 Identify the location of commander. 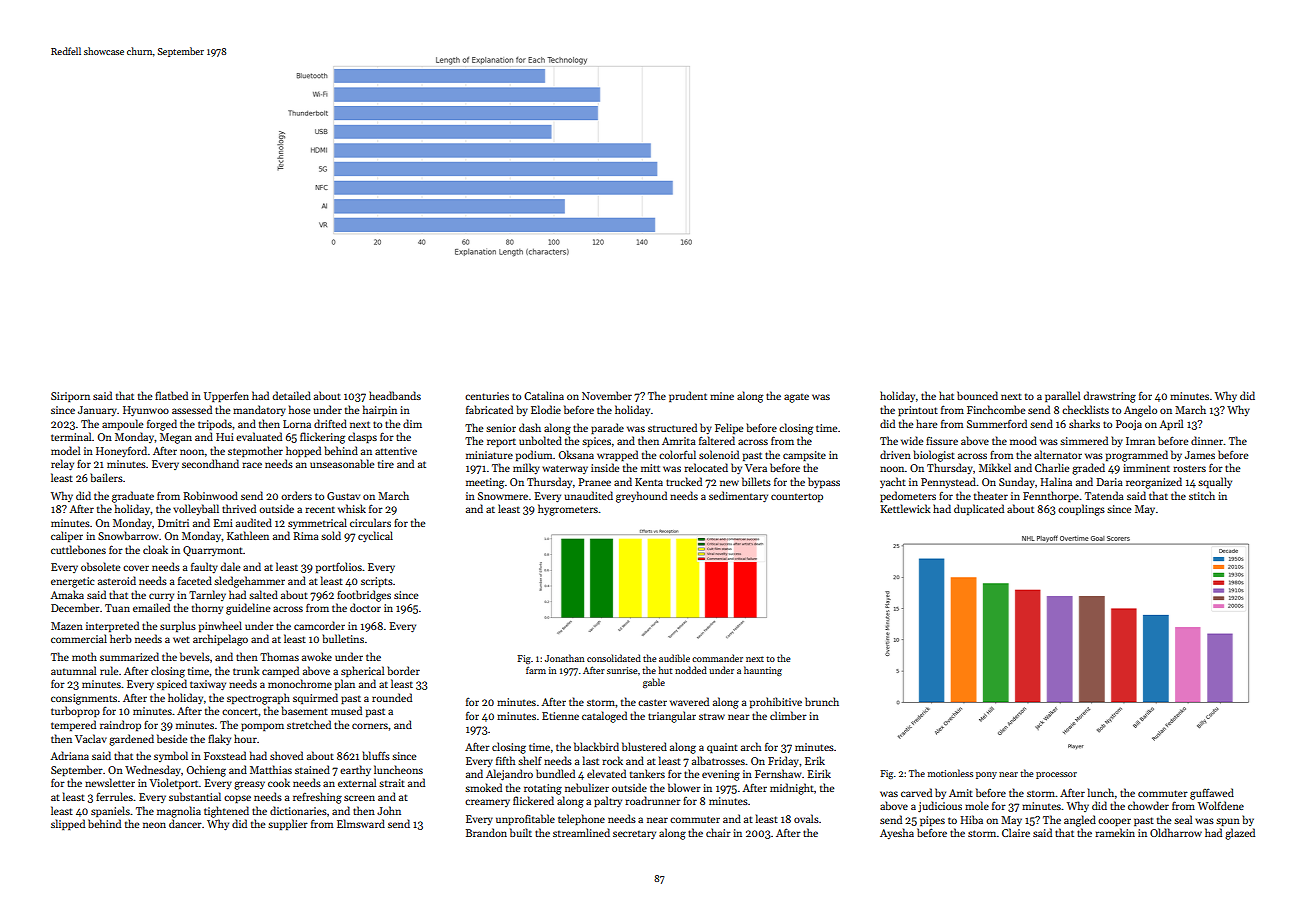
(717, 658).
